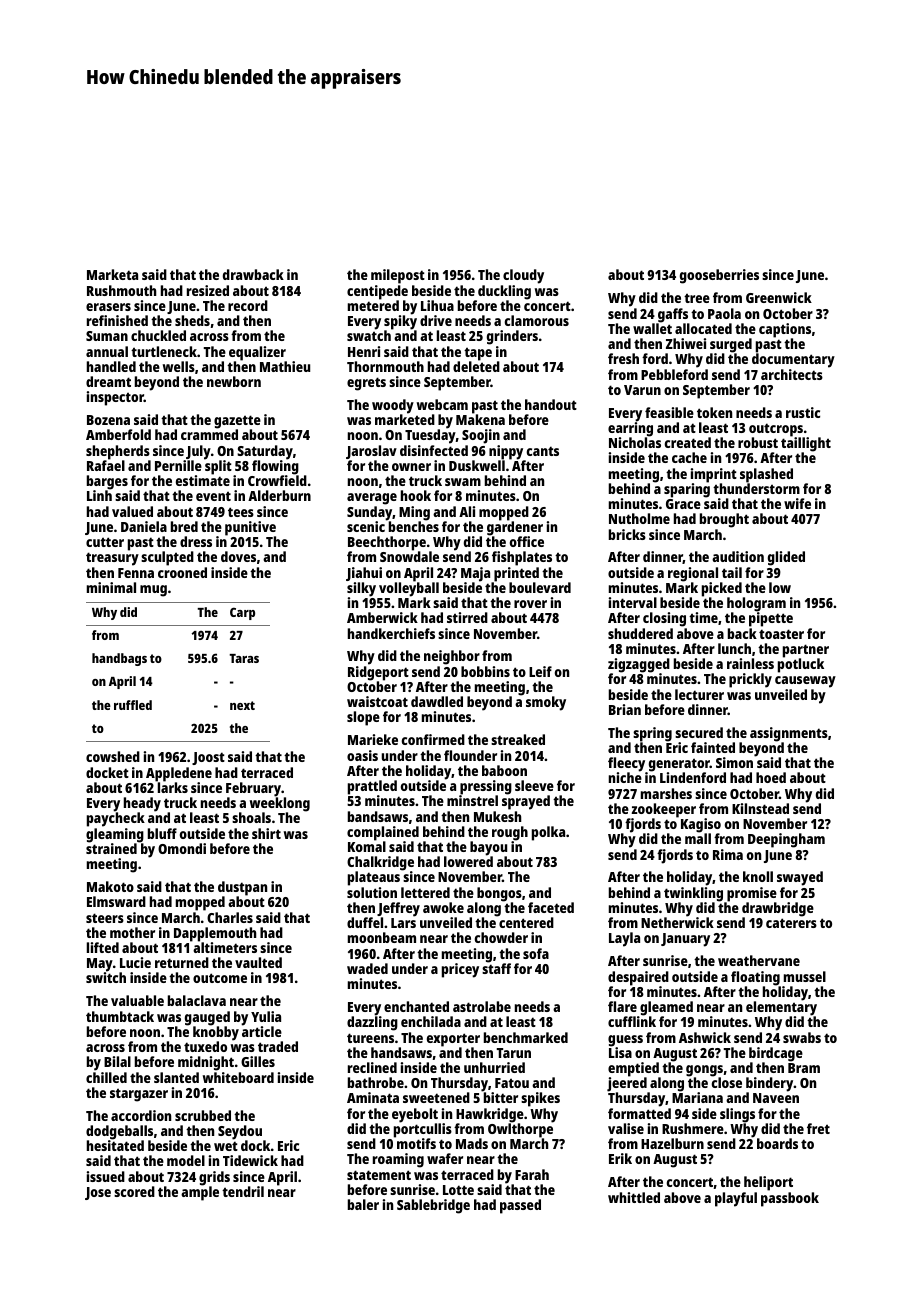 Image resolution: width=924 pixels, height=1308 pixels. What do you see at coordinates (786, 558) in the screenshot?
I see `glided` at bounding box center [786, 558].
